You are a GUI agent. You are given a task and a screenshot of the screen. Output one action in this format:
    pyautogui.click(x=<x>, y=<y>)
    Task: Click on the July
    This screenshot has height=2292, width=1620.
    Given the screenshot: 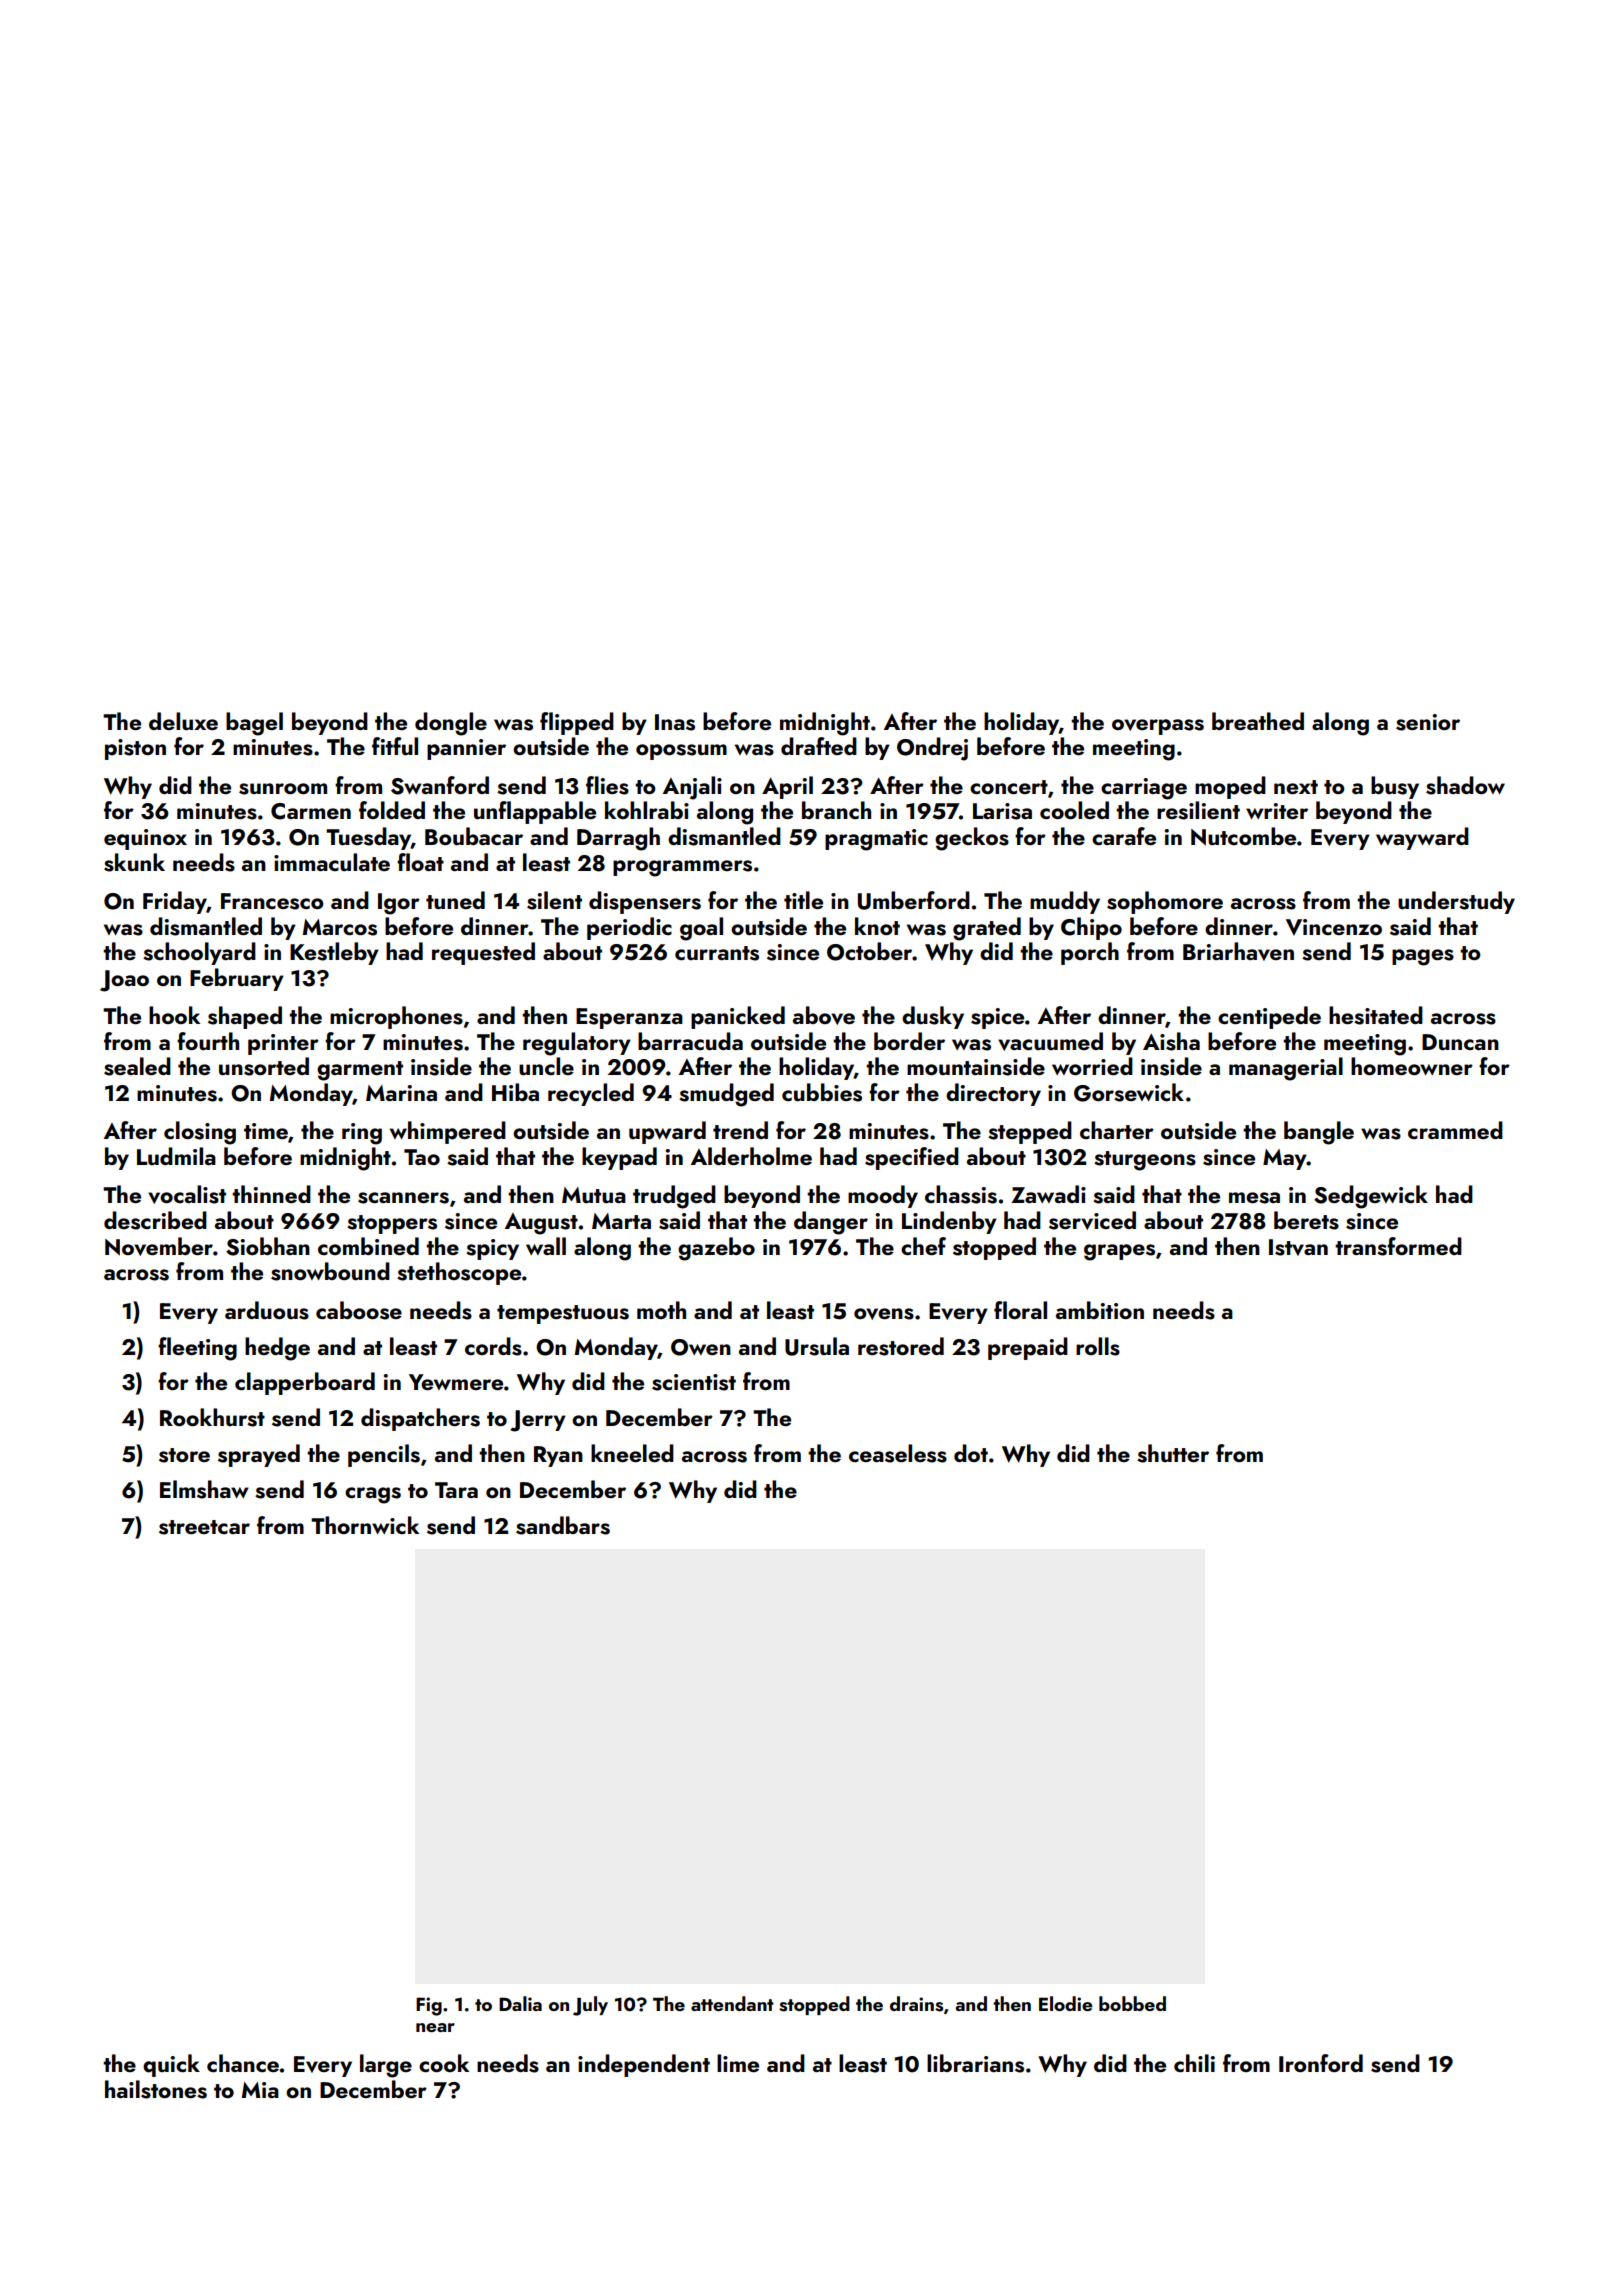 What is the action you would take?
    pyautogui.click(x=590, y=2006)
